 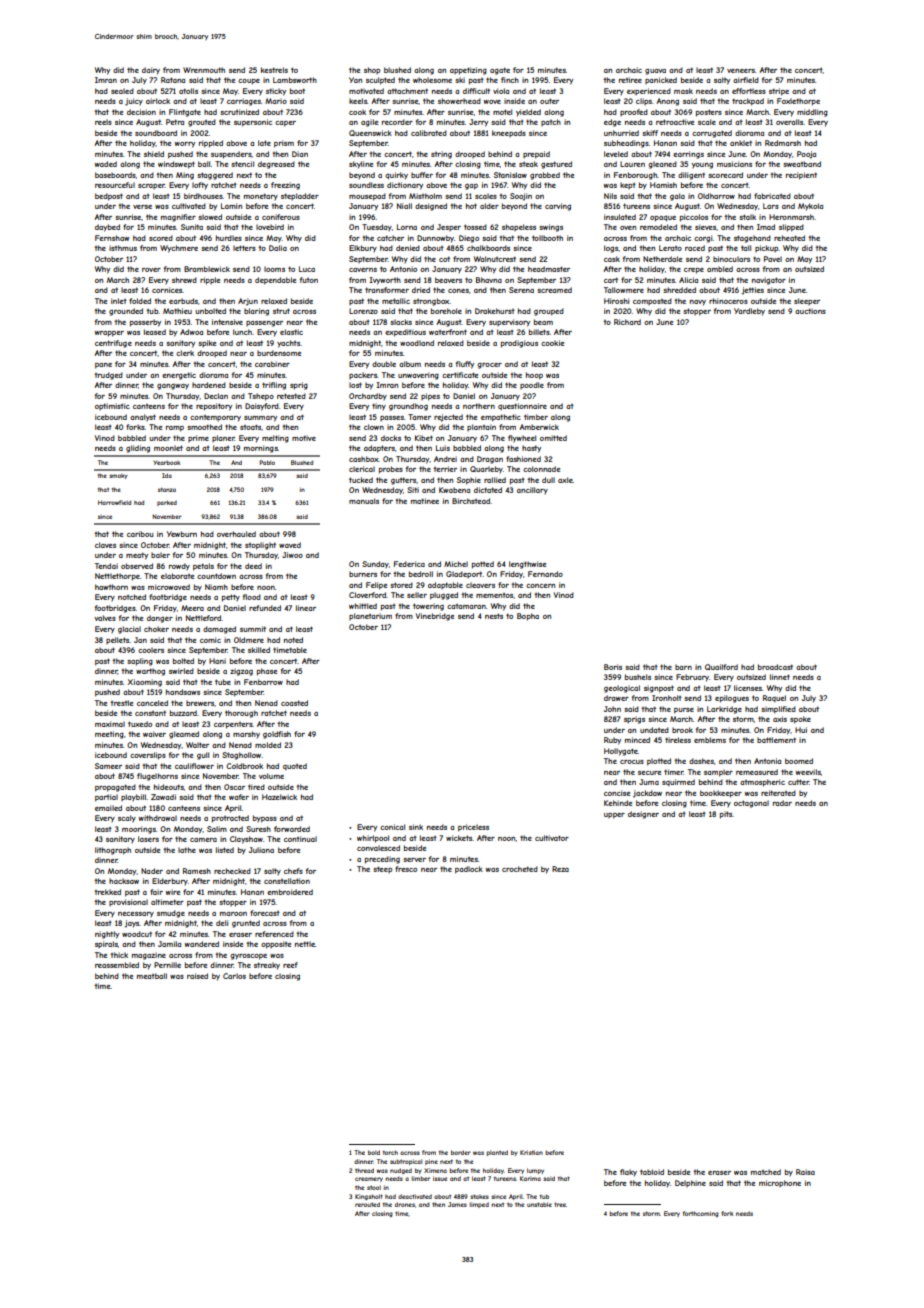 I want to click on linnet, so click(x=780, y=677).
